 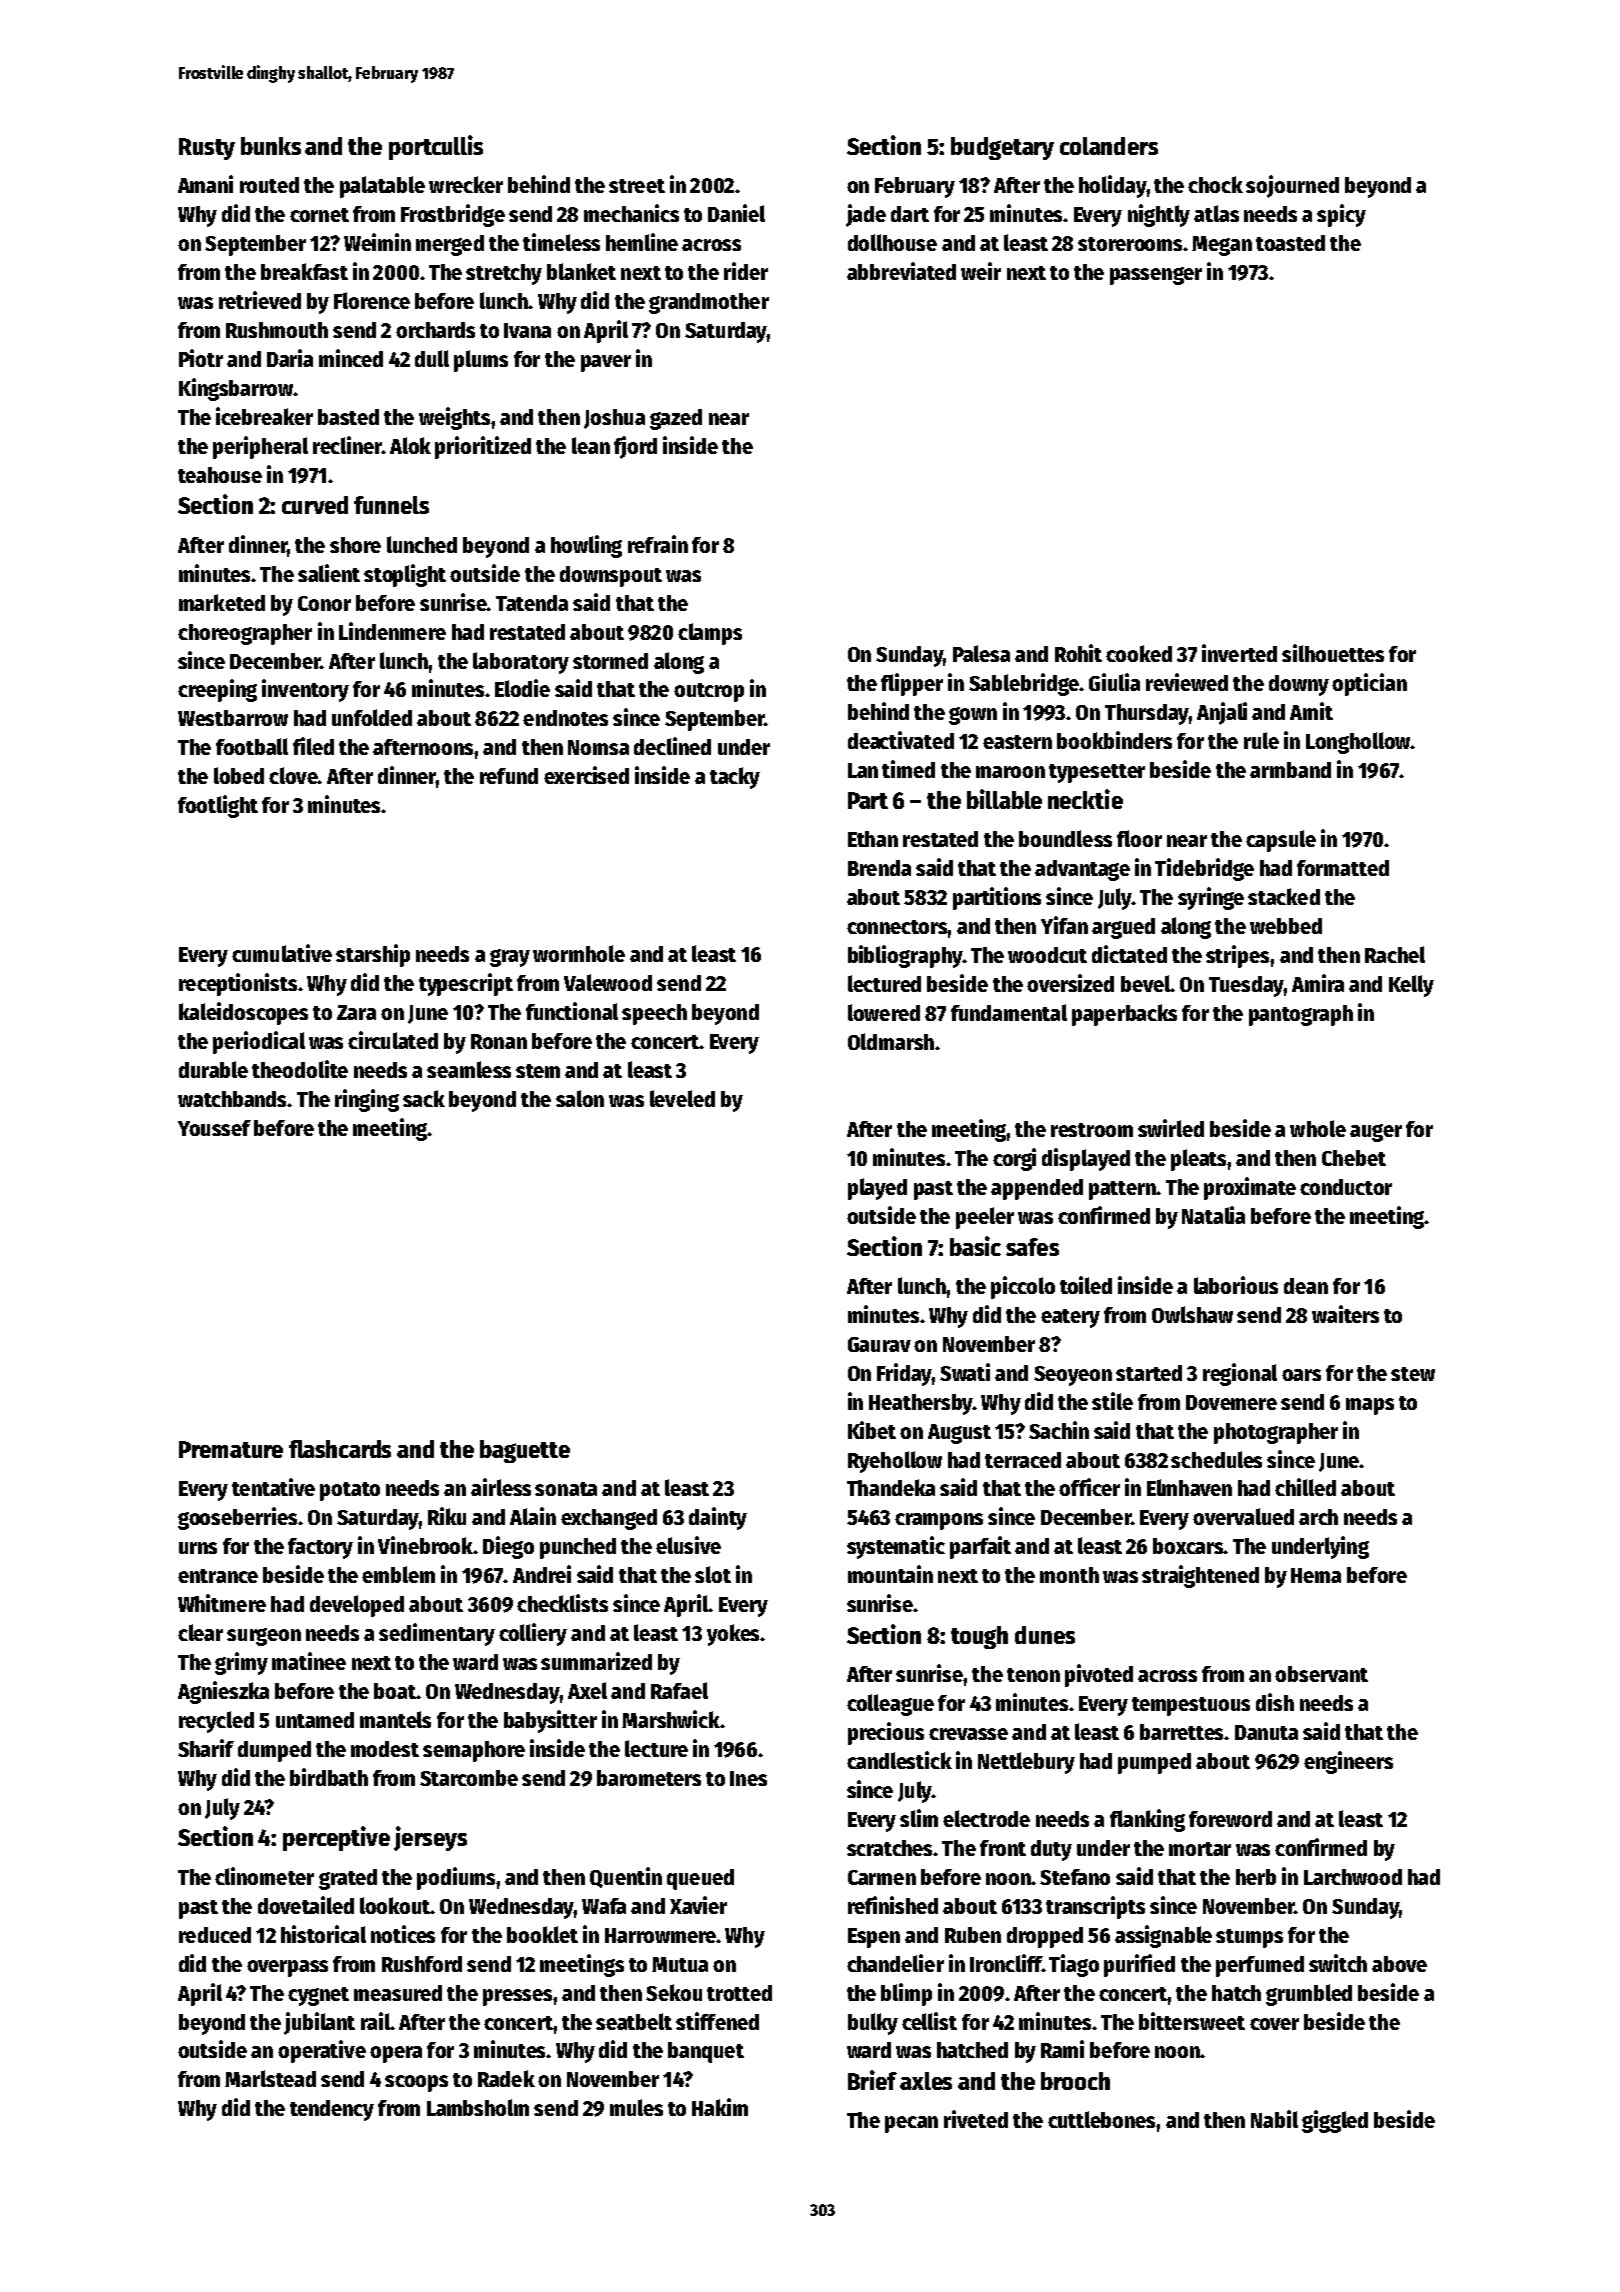 I want to click on tentative, so click(x=273, y=1487).
